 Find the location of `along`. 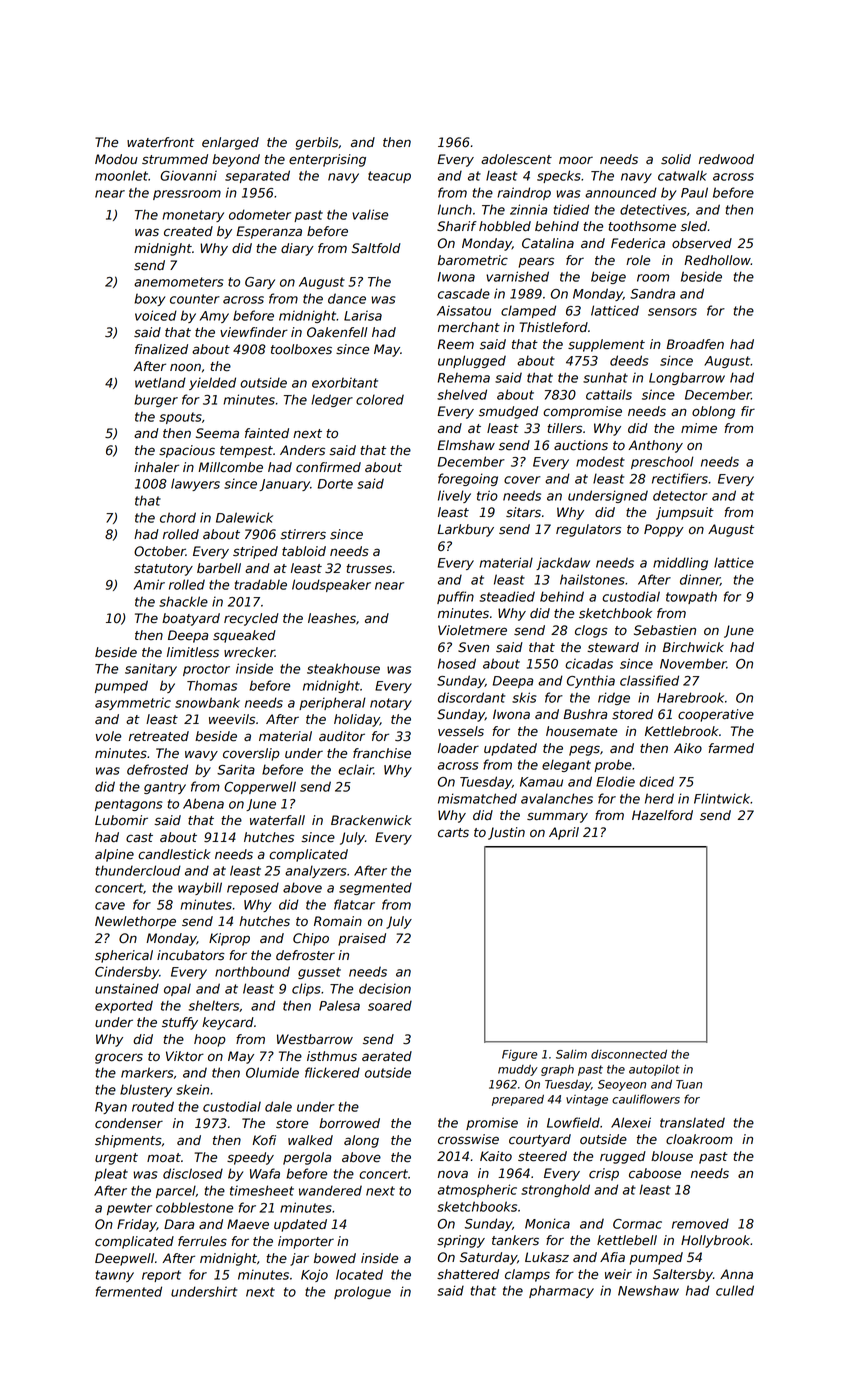

along is located at coordinates (361, 1141).
